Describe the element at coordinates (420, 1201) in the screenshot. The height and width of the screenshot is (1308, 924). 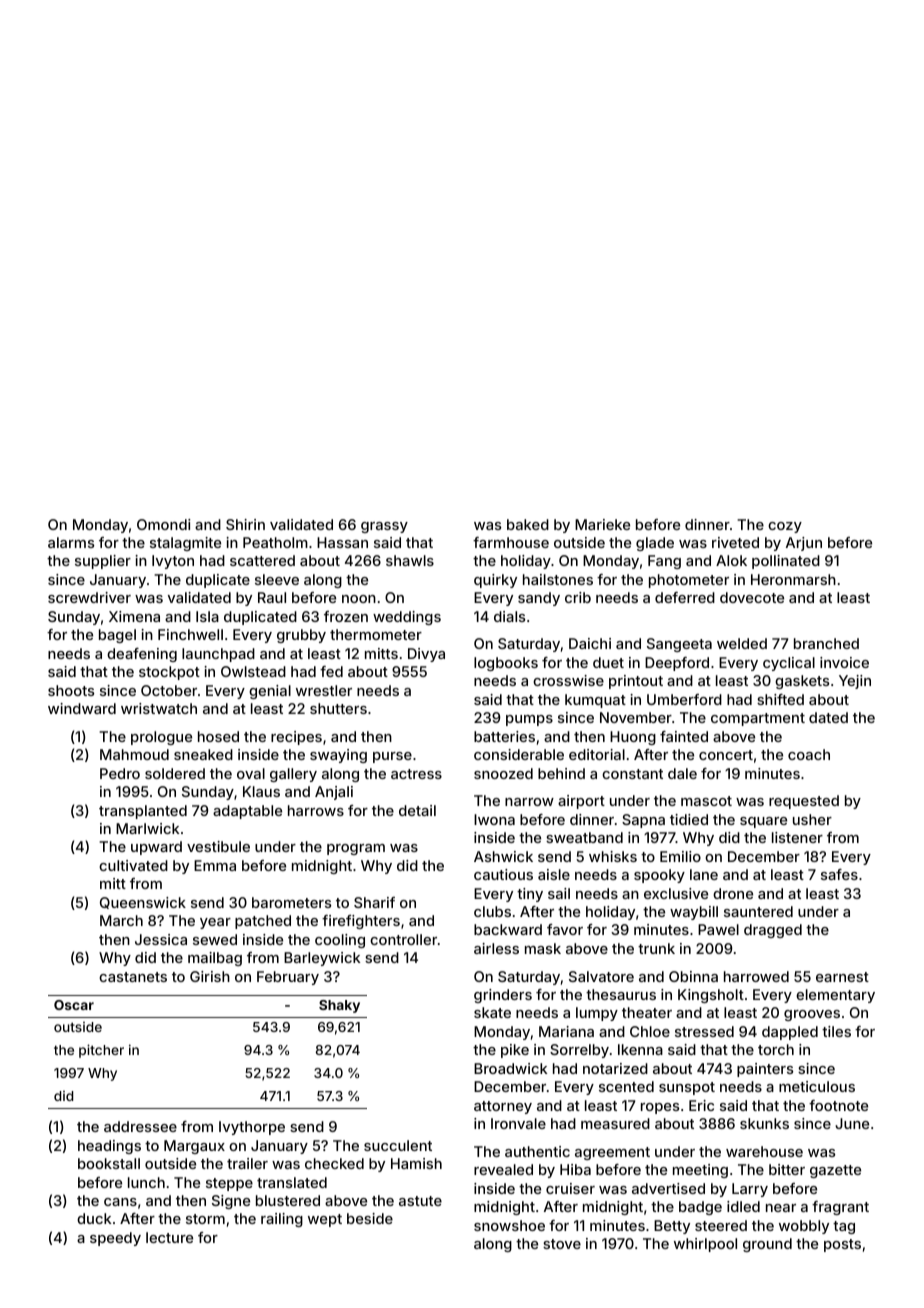
I see `astute` at that location.
